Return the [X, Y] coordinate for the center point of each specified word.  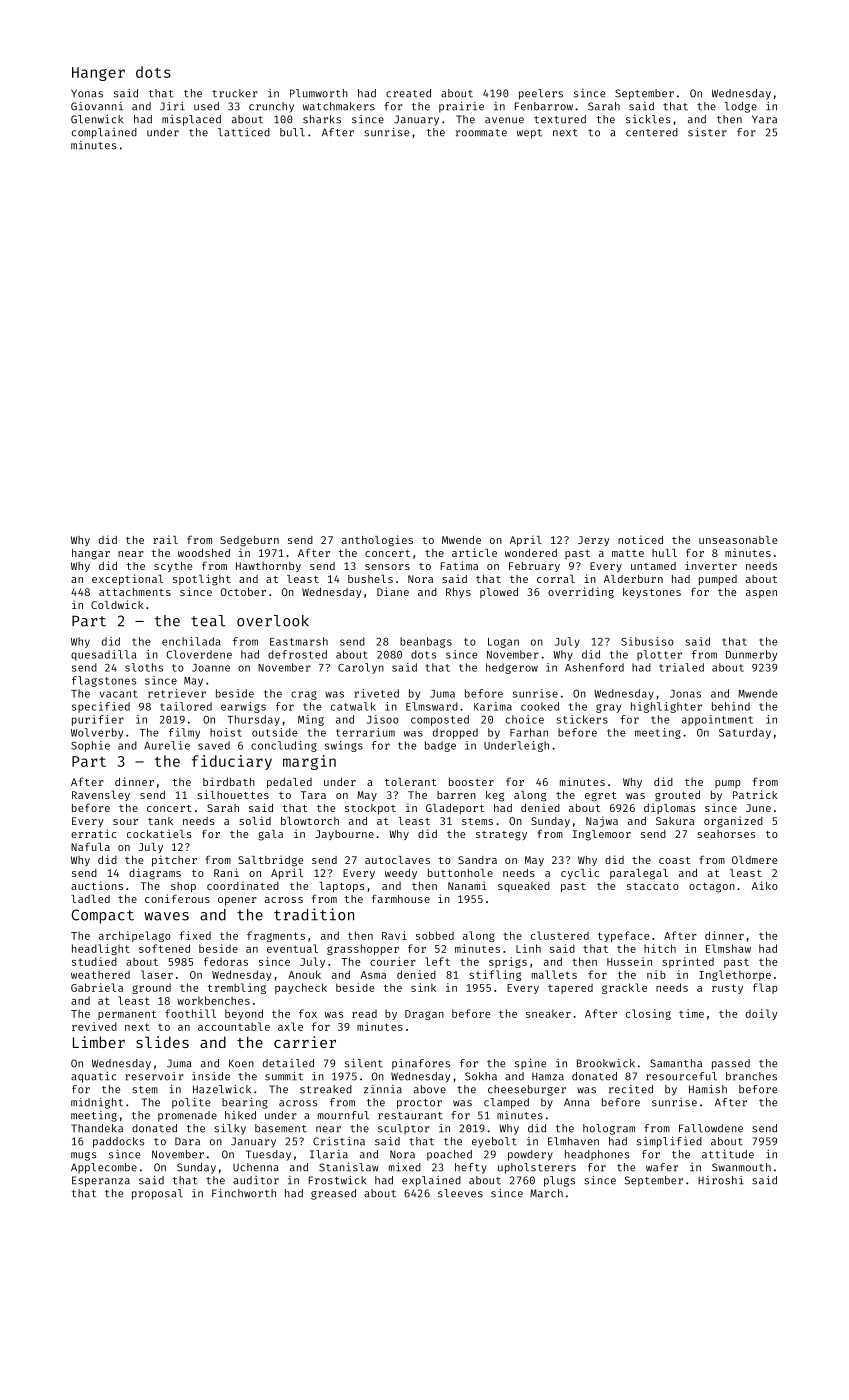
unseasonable [738, 540]
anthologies [377, 541]
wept [529, 134]
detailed [288, 1063]
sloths [144, 667]
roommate [481, 133]
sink [423, 987]
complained [104, 133]
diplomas [670, 808]
